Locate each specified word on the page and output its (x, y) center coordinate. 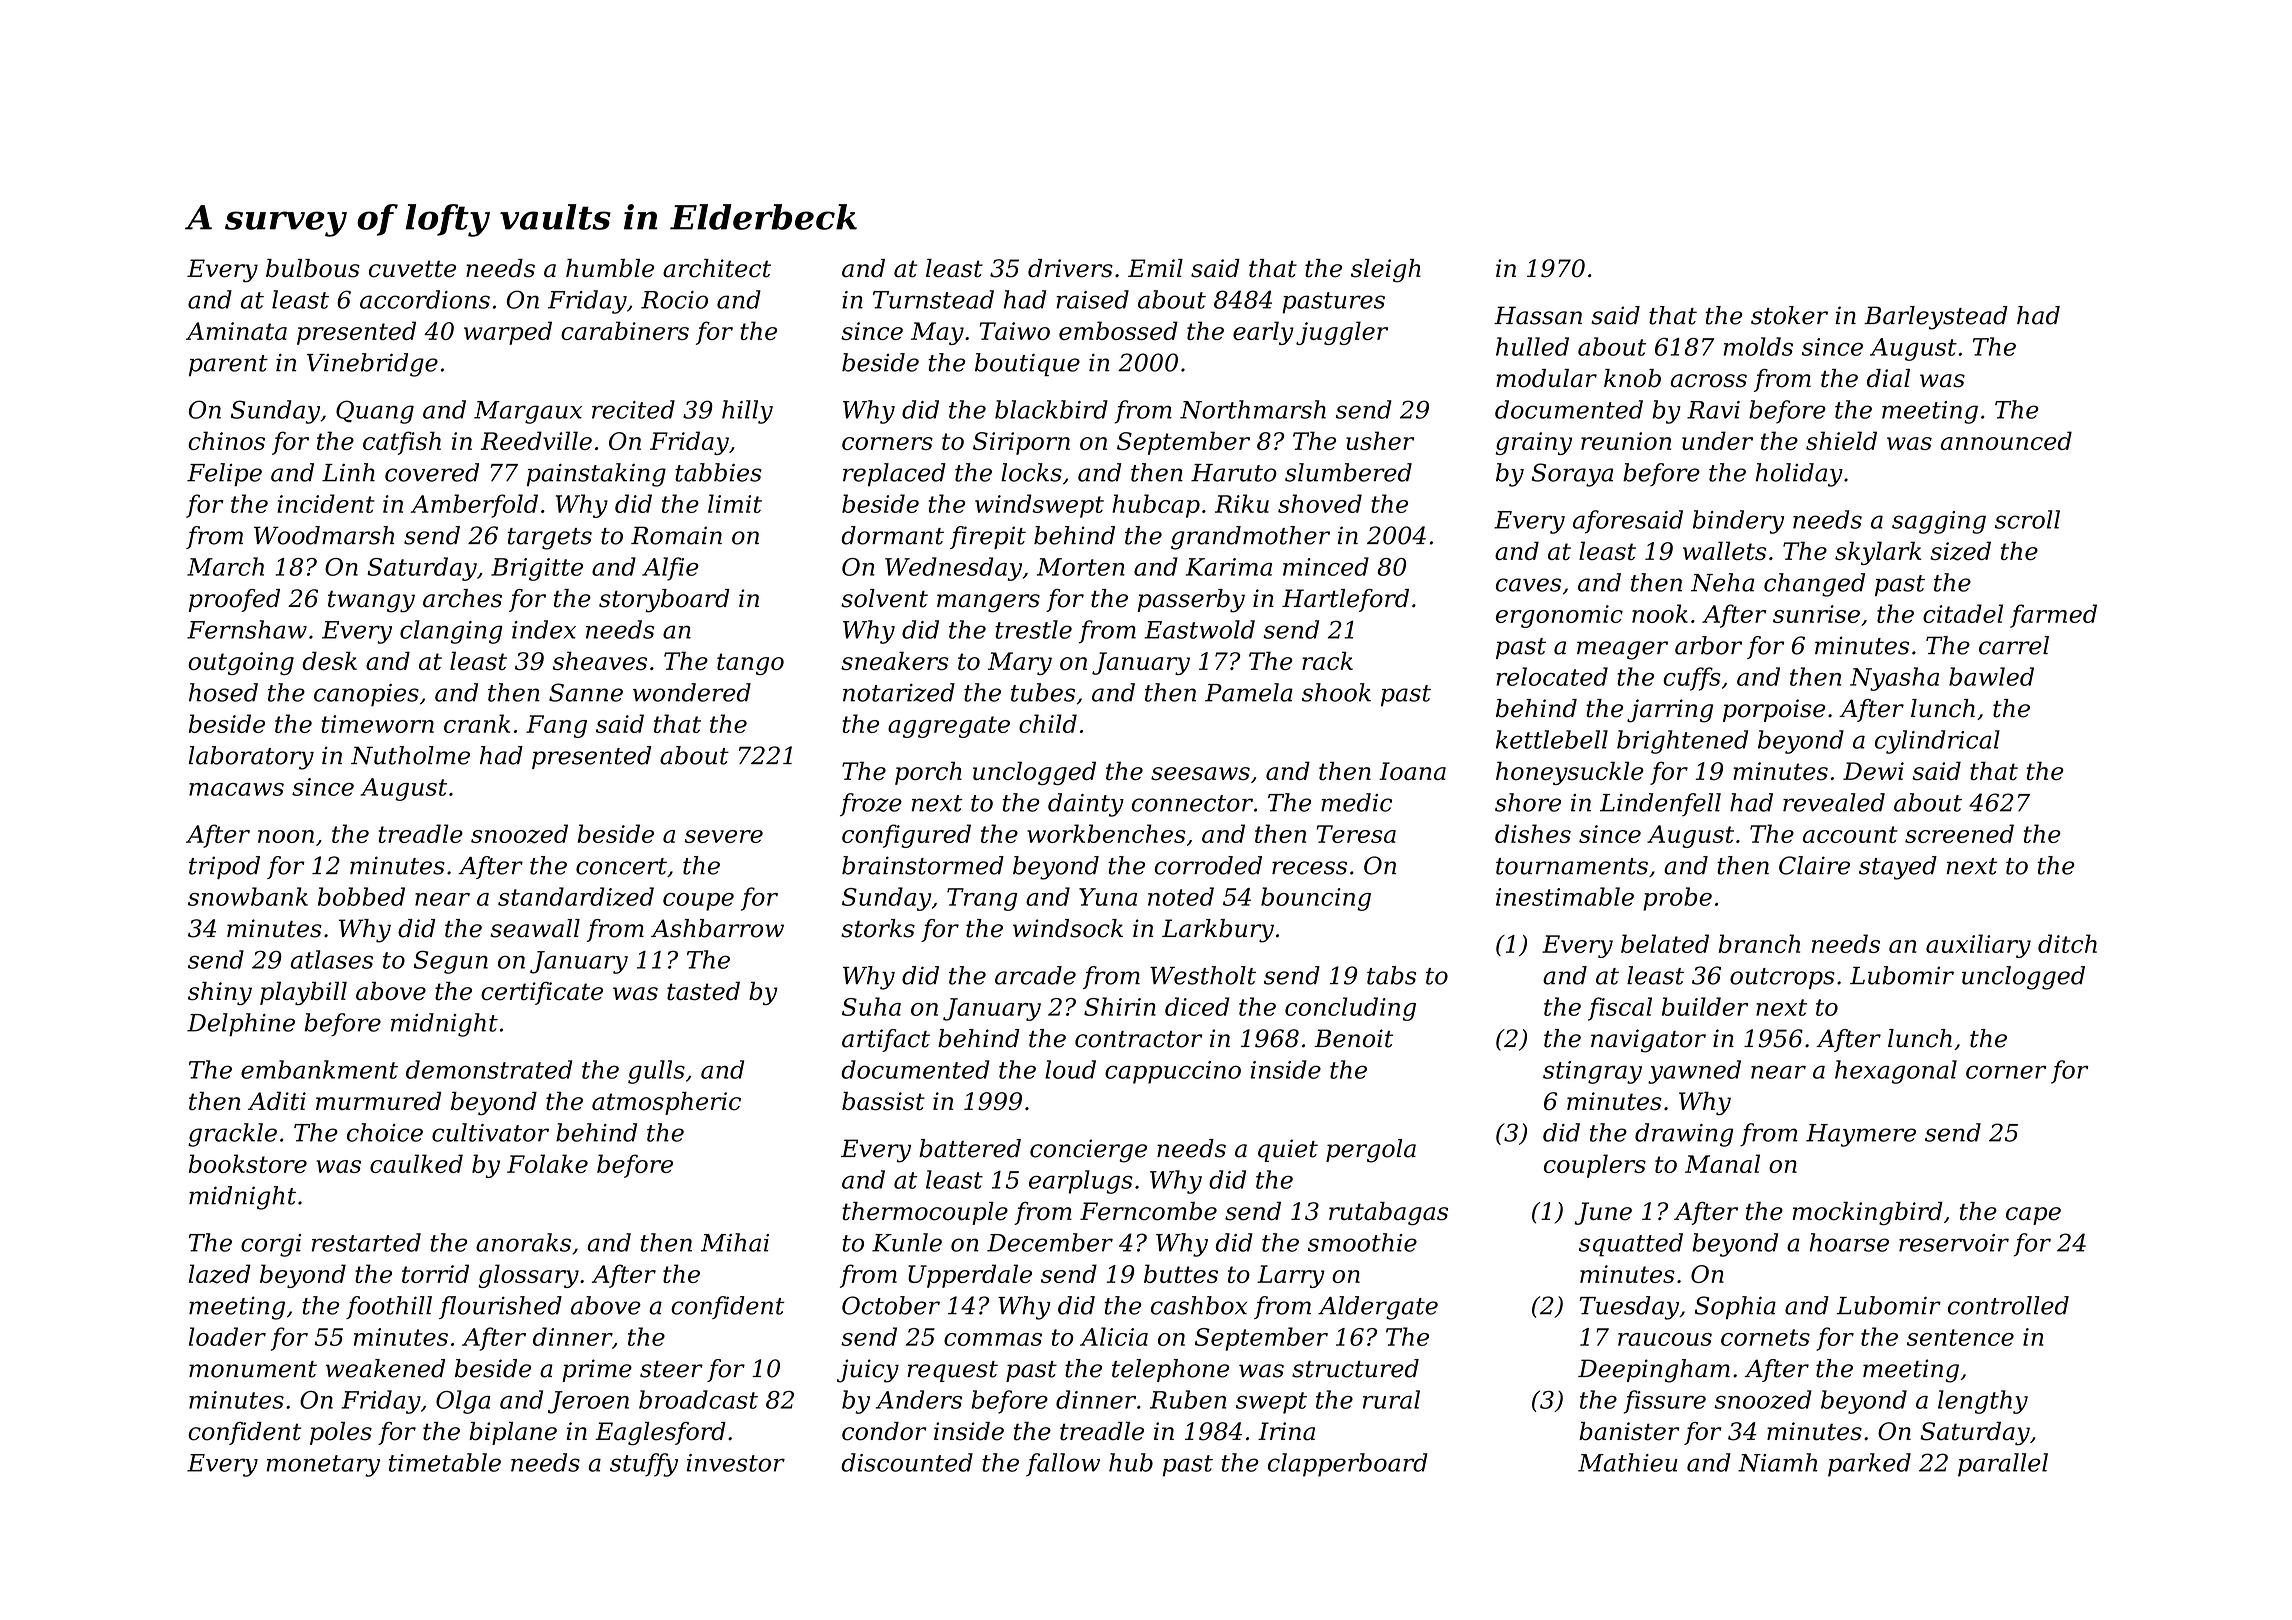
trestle (1033, 629)
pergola (1371, 1151)
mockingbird (1868, 1213)
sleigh (1386, 271)
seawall (535, 928)
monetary (323, 1466)
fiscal (1620, 1009)
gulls (656, 1072)
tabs (1391, 975)
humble (610, 268)
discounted (907, 1462)
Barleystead (1936, 318)
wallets (1724, 550)
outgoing (241, 663)
